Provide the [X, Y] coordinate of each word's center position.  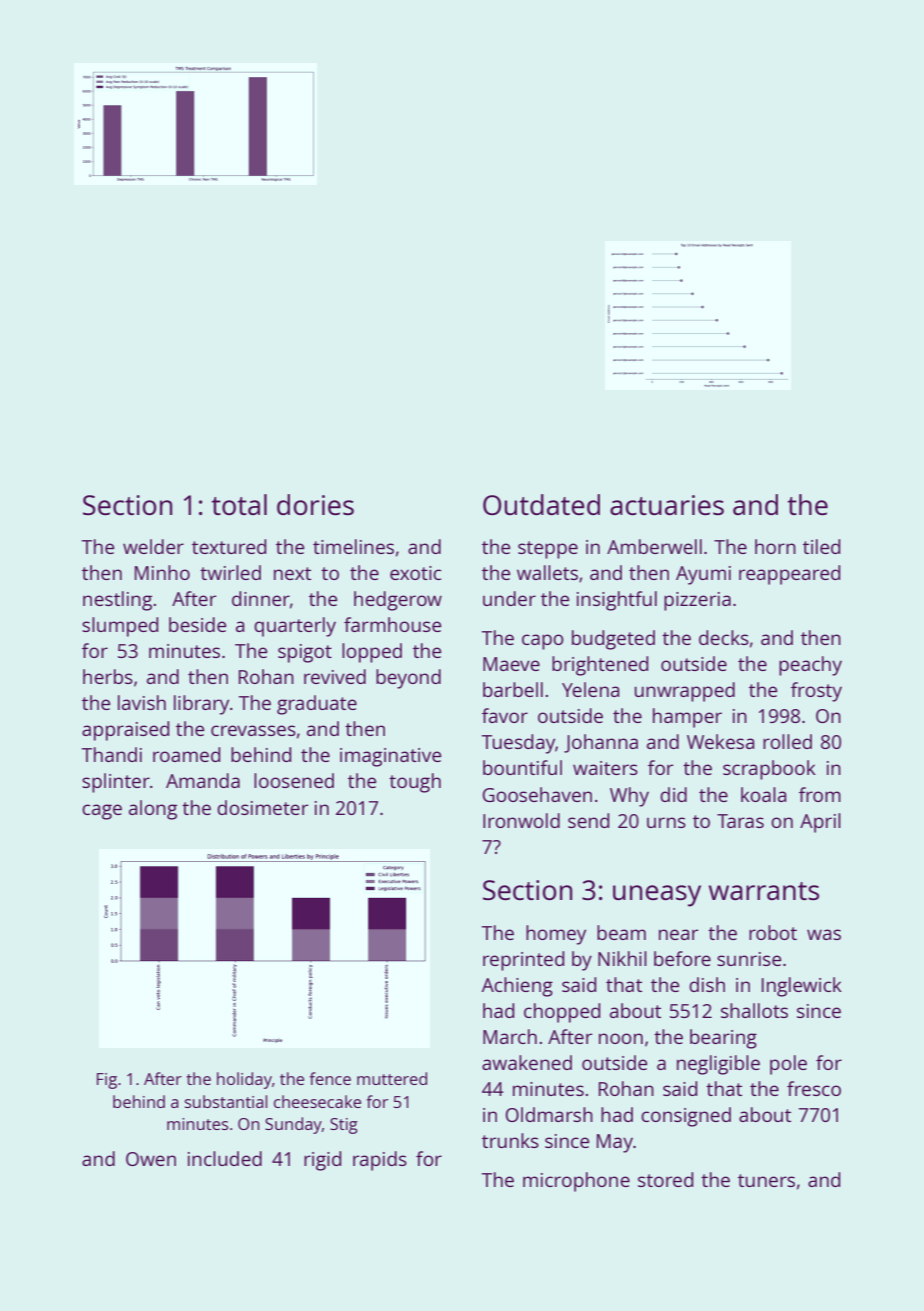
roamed [186, 754]
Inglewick [802, 987]
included [225, 1158]
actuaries [667, 505]
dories [315, 504]
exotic [415, 573]
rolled [787, 741]
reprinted [523, 961]
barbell [513, 689]
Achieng [517, 987]
